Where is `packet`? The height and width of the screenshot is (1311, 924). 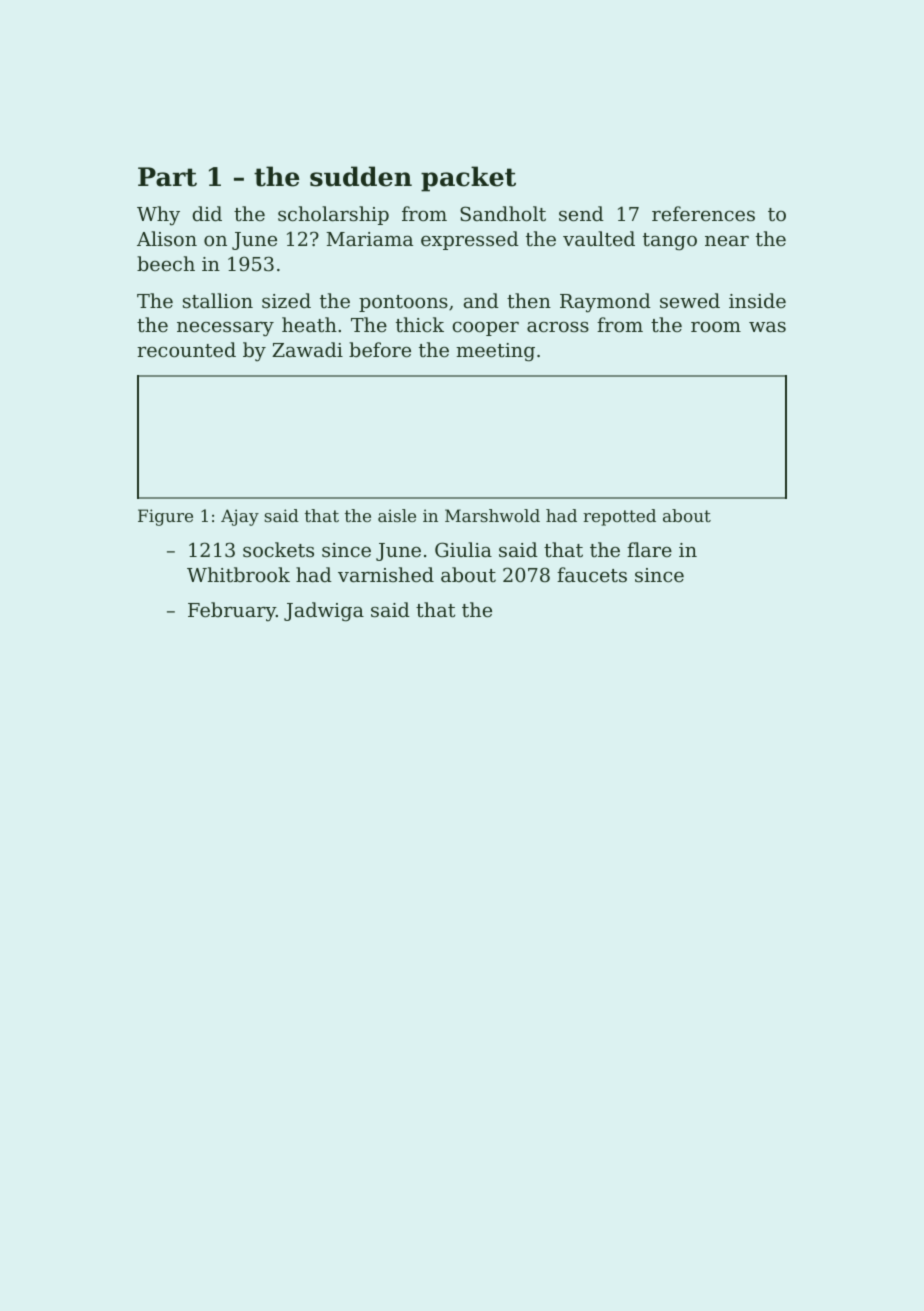
packet is located at coordinates (468, 179).
